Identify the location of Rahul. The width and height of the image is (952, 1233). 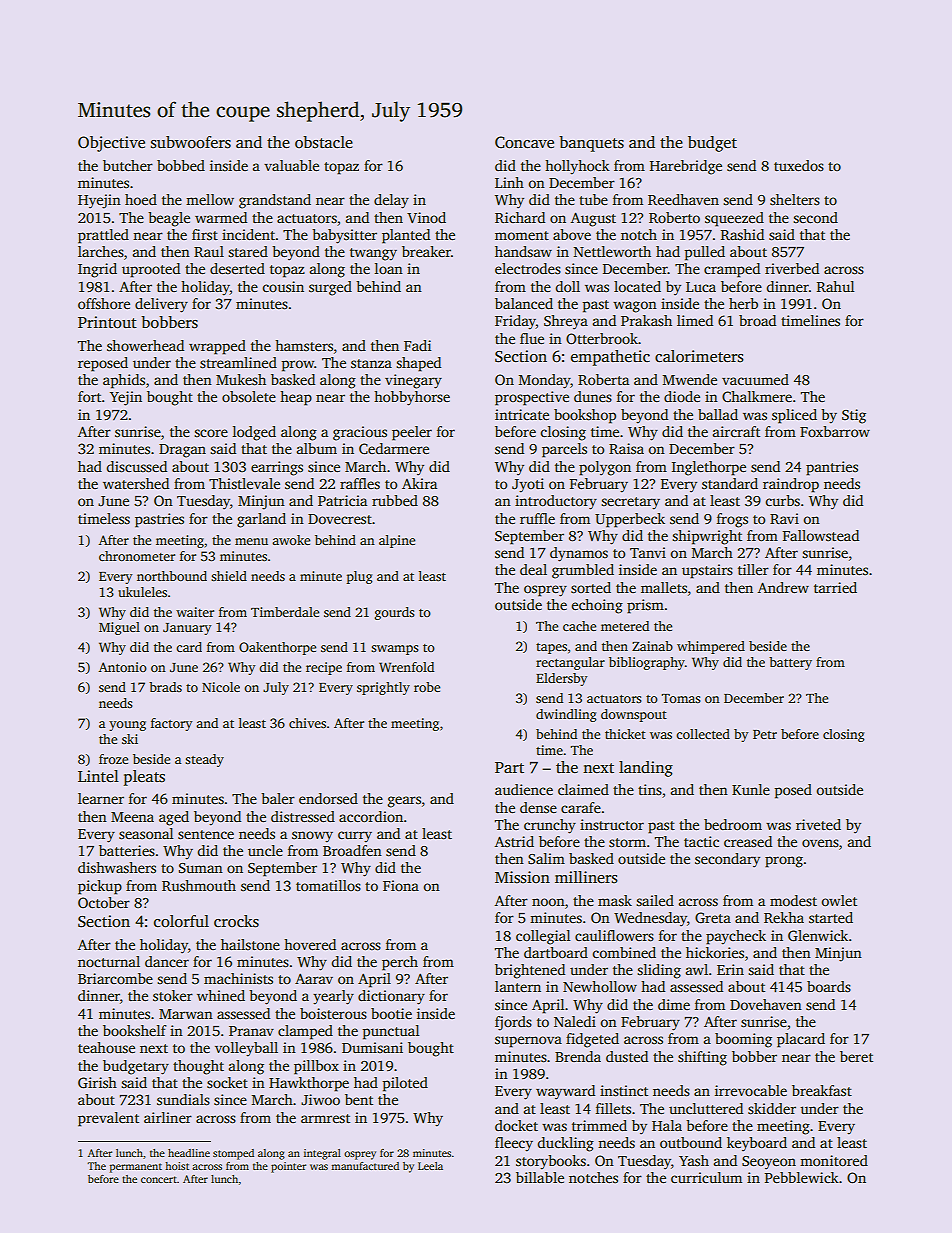
(835, 286).
